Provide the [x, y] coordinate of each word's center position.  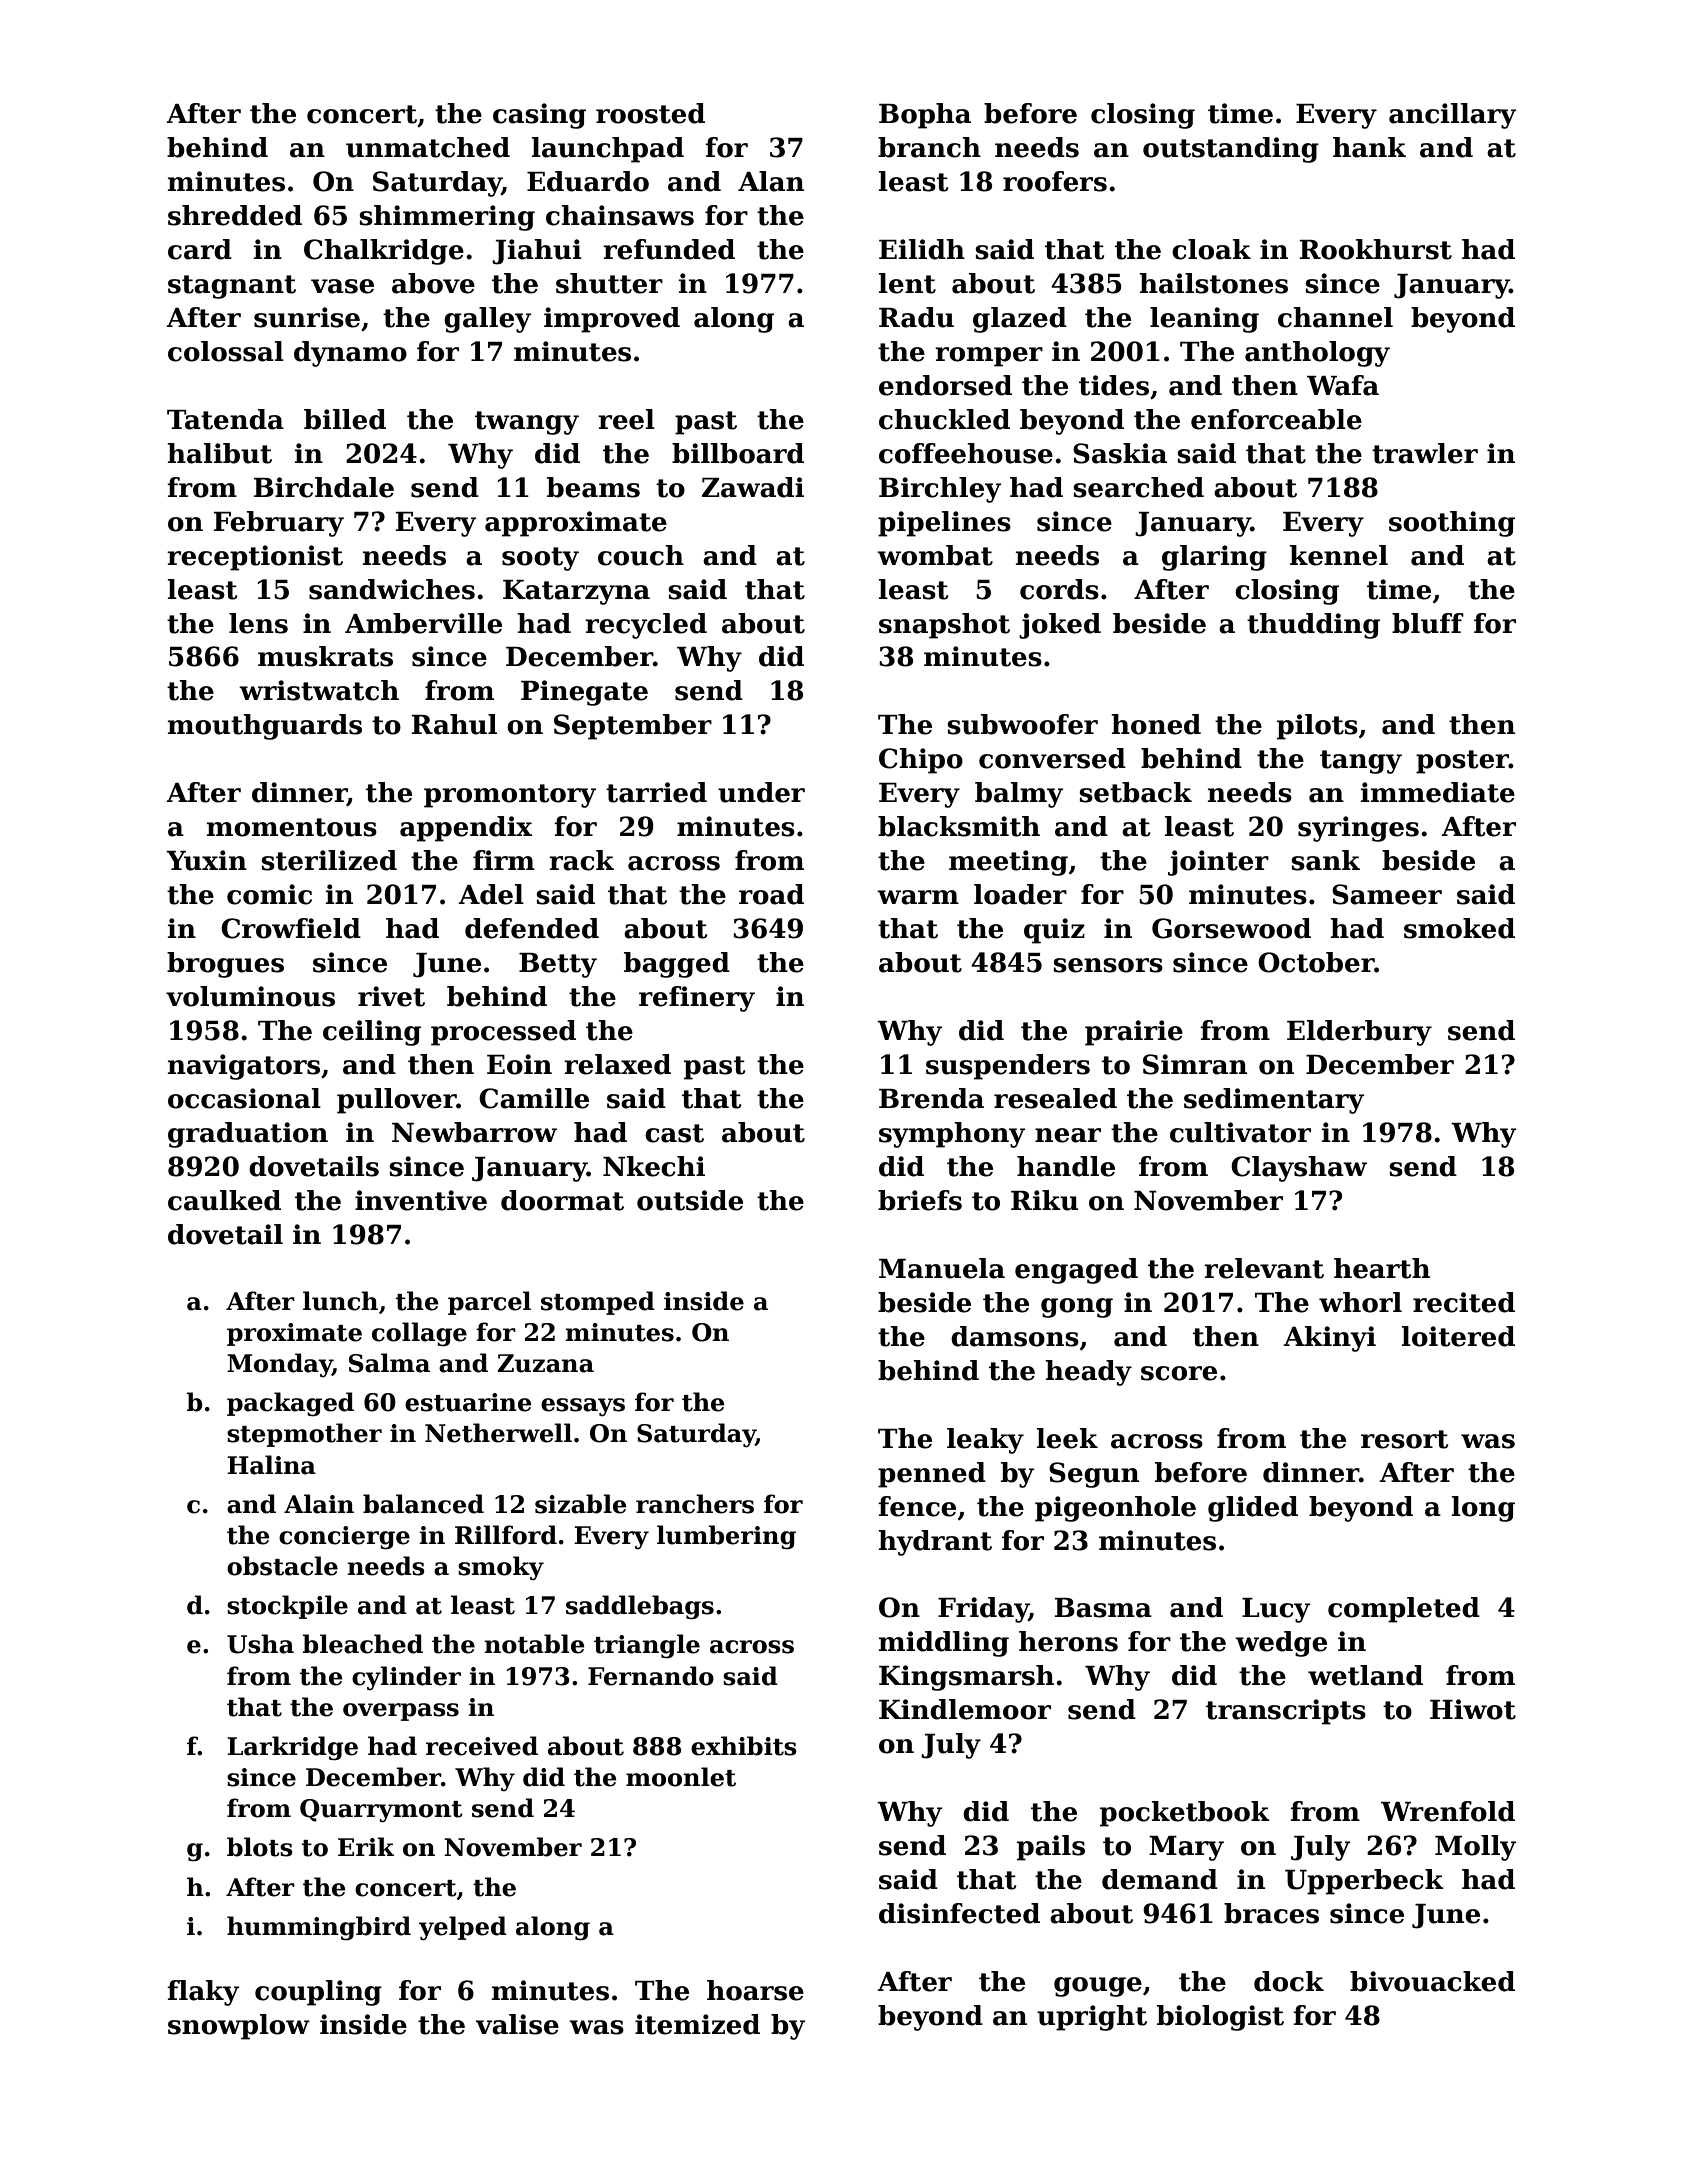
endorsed [945, 385]
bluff [1428, 623]
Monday [279, 1365]
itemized [697, 2024]
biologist [1220, 2018]
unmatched [428, 147]
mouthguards [265, 727]
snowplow [239, 2027]
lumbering [726, 1537]
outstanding [1231, 150]
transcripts [1286, 1712]
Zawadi [753, 487]
